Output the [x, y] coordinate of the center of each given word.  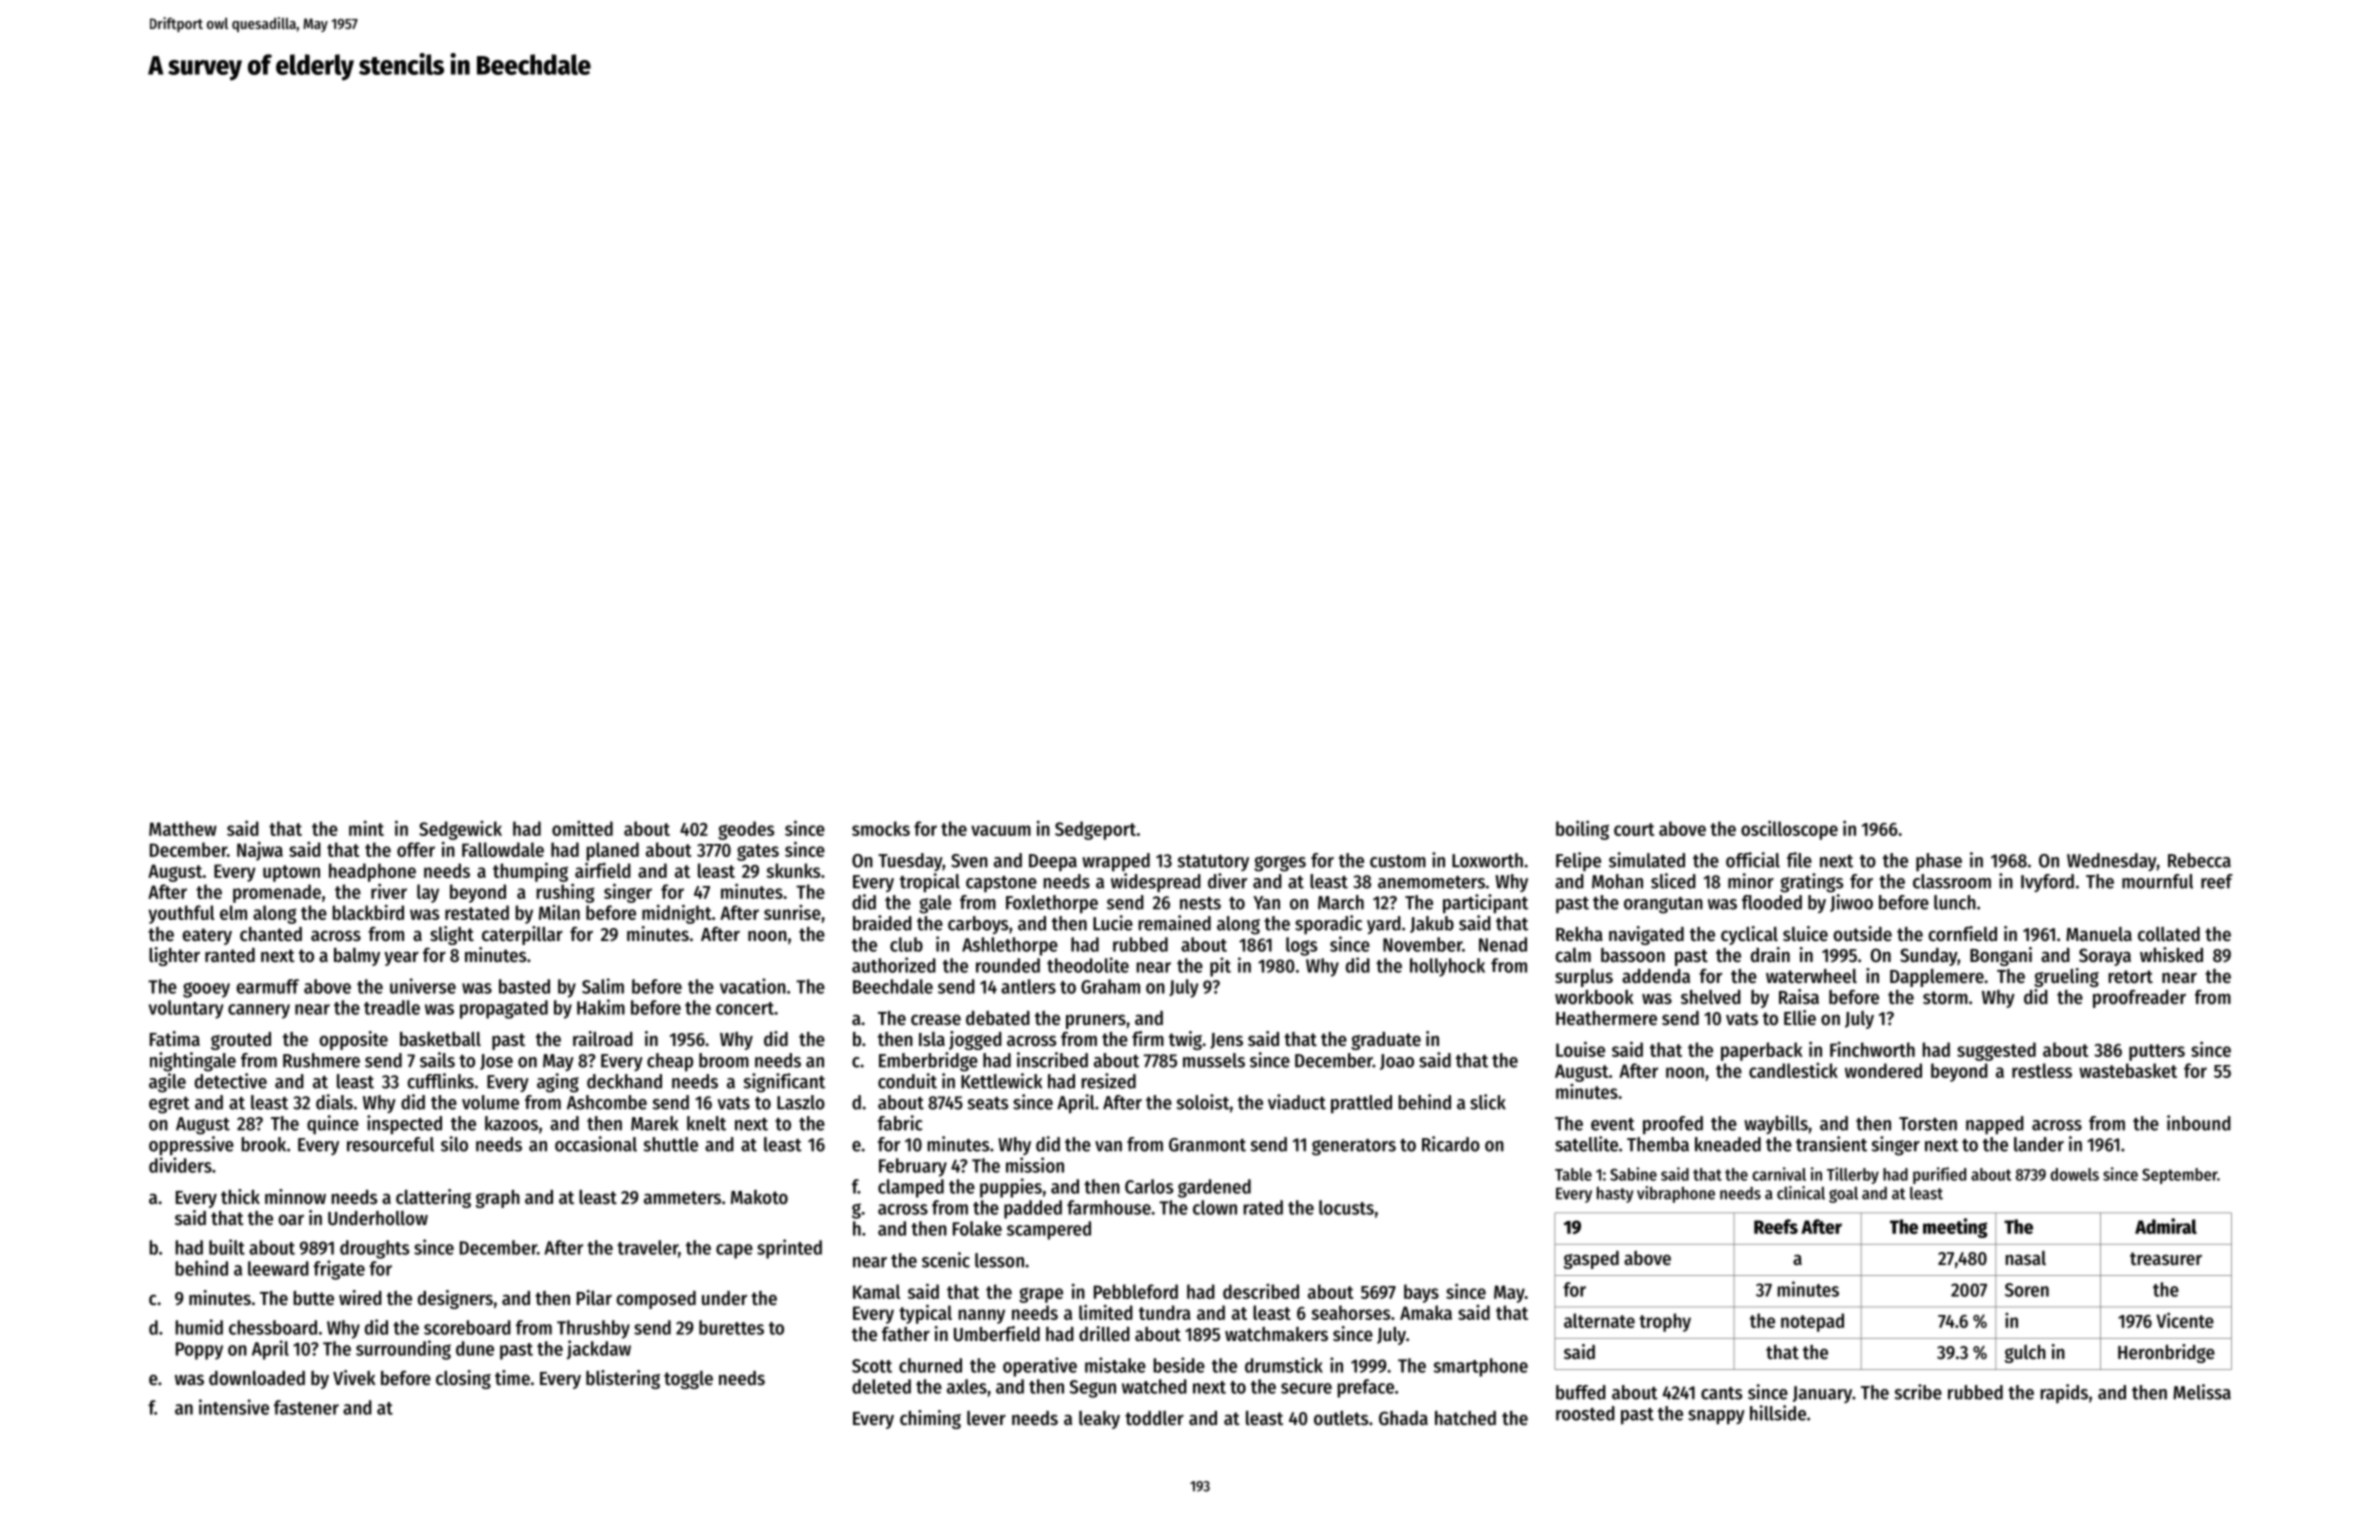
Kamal [876, 1291]
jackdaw [599, 1350]
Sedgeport [1095, 830]
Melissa [2202, 1392]
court [1634, 829]
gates [758, 852]
